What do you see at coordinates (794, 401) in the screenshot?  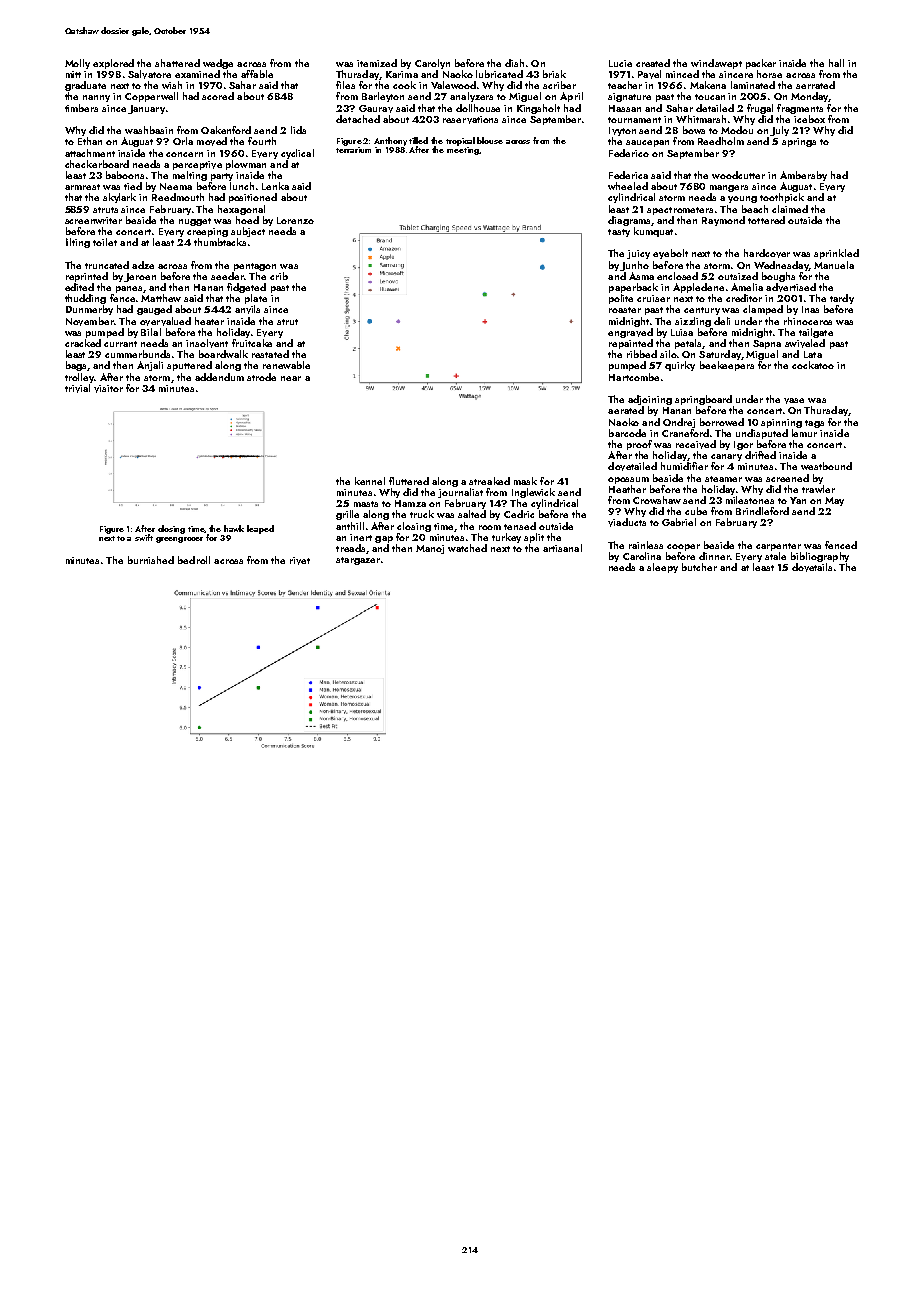 I see `vase` at bounding box center [794, 401].
